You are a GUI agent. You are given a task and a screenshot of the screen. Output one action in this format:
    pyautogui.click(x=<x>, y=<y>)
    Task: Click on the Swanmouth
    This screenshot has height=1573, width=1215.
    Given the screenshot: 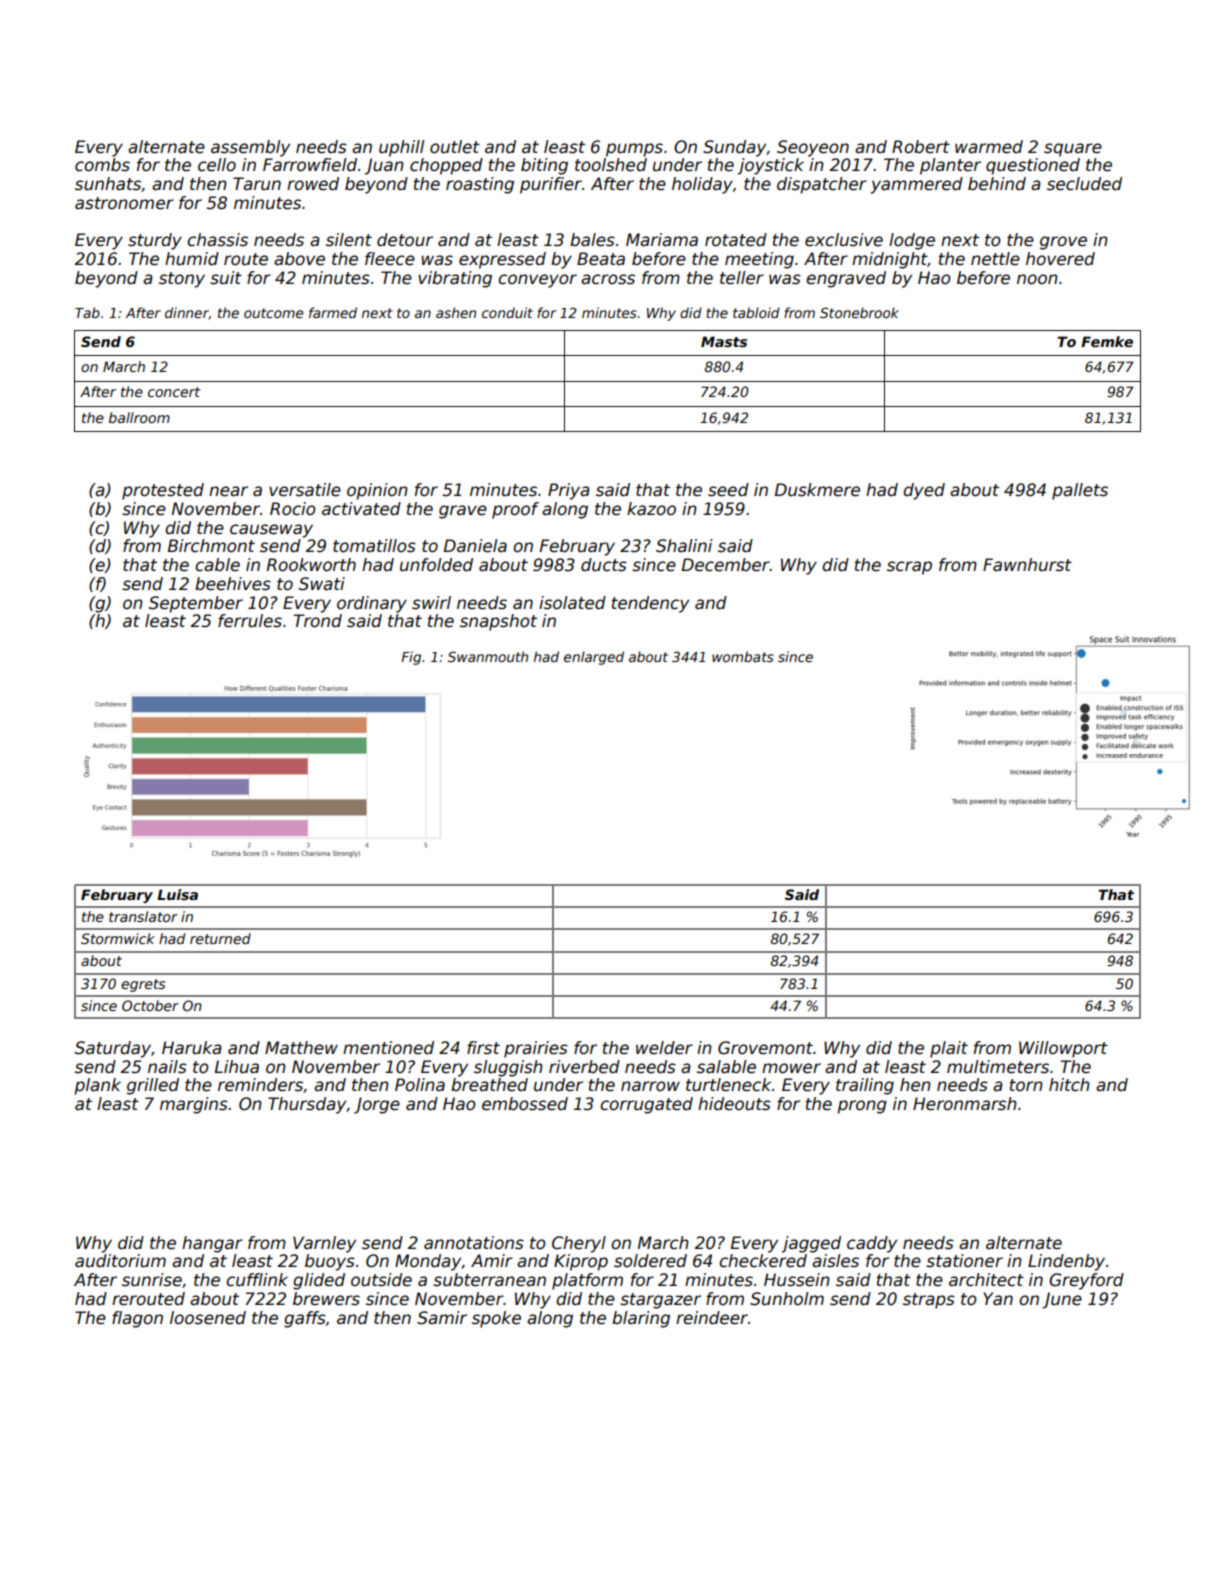 What is the action you would take?
    pyautogui.click(x=488, y=656)
